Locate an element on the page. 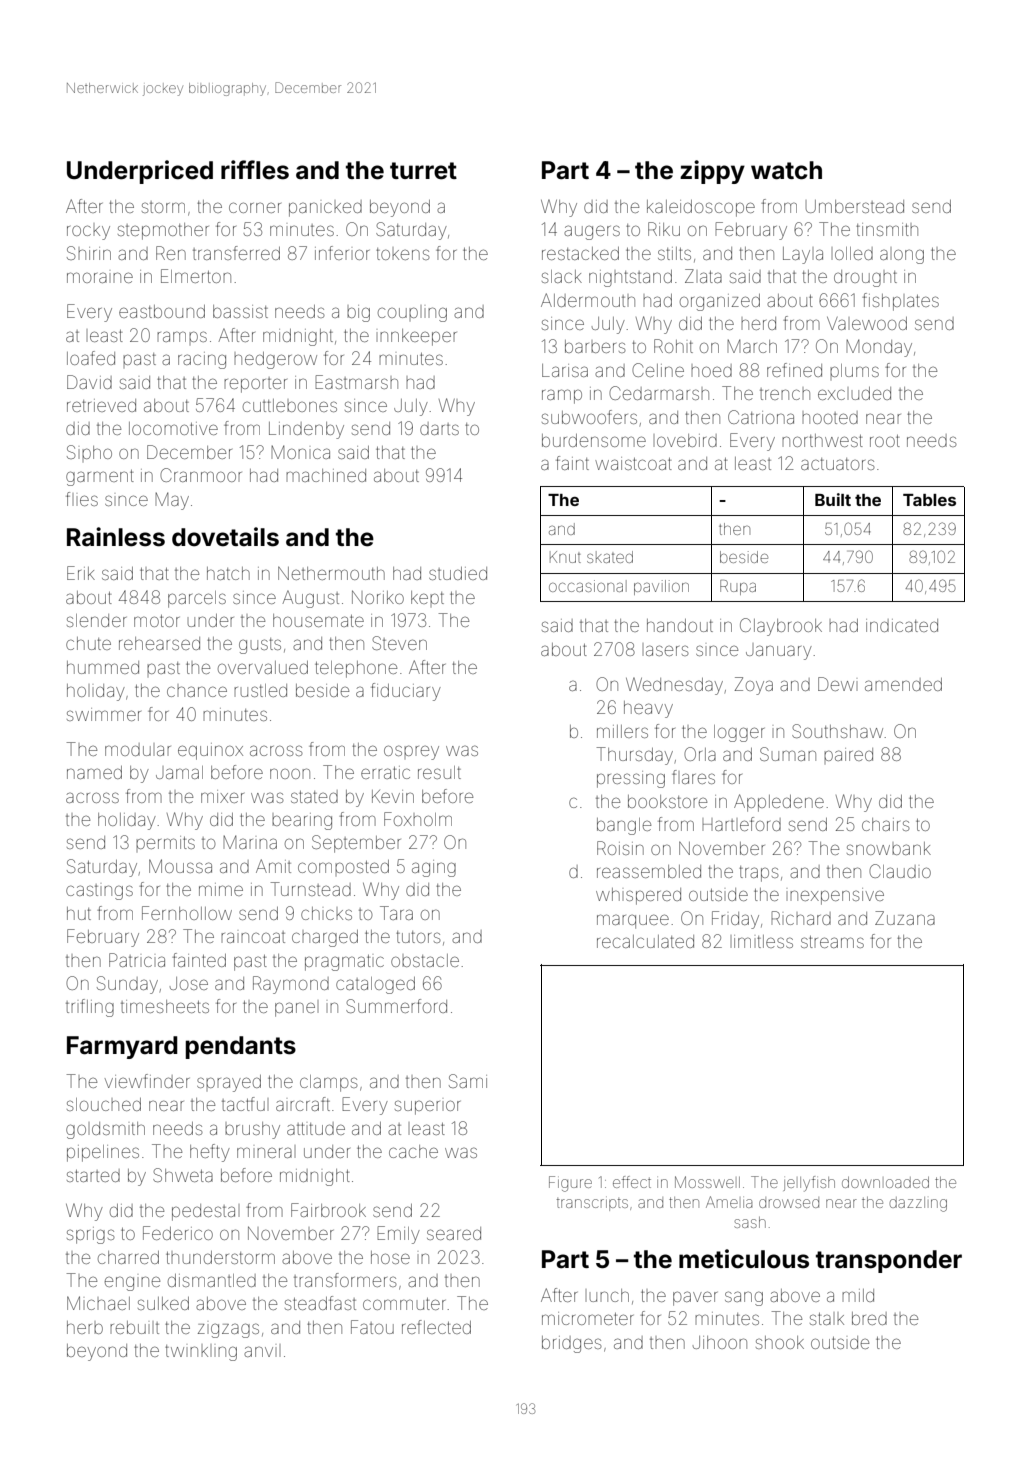 The height and width of the document is (1463, 1030). reflected is located at coordinates (436, 1327).
